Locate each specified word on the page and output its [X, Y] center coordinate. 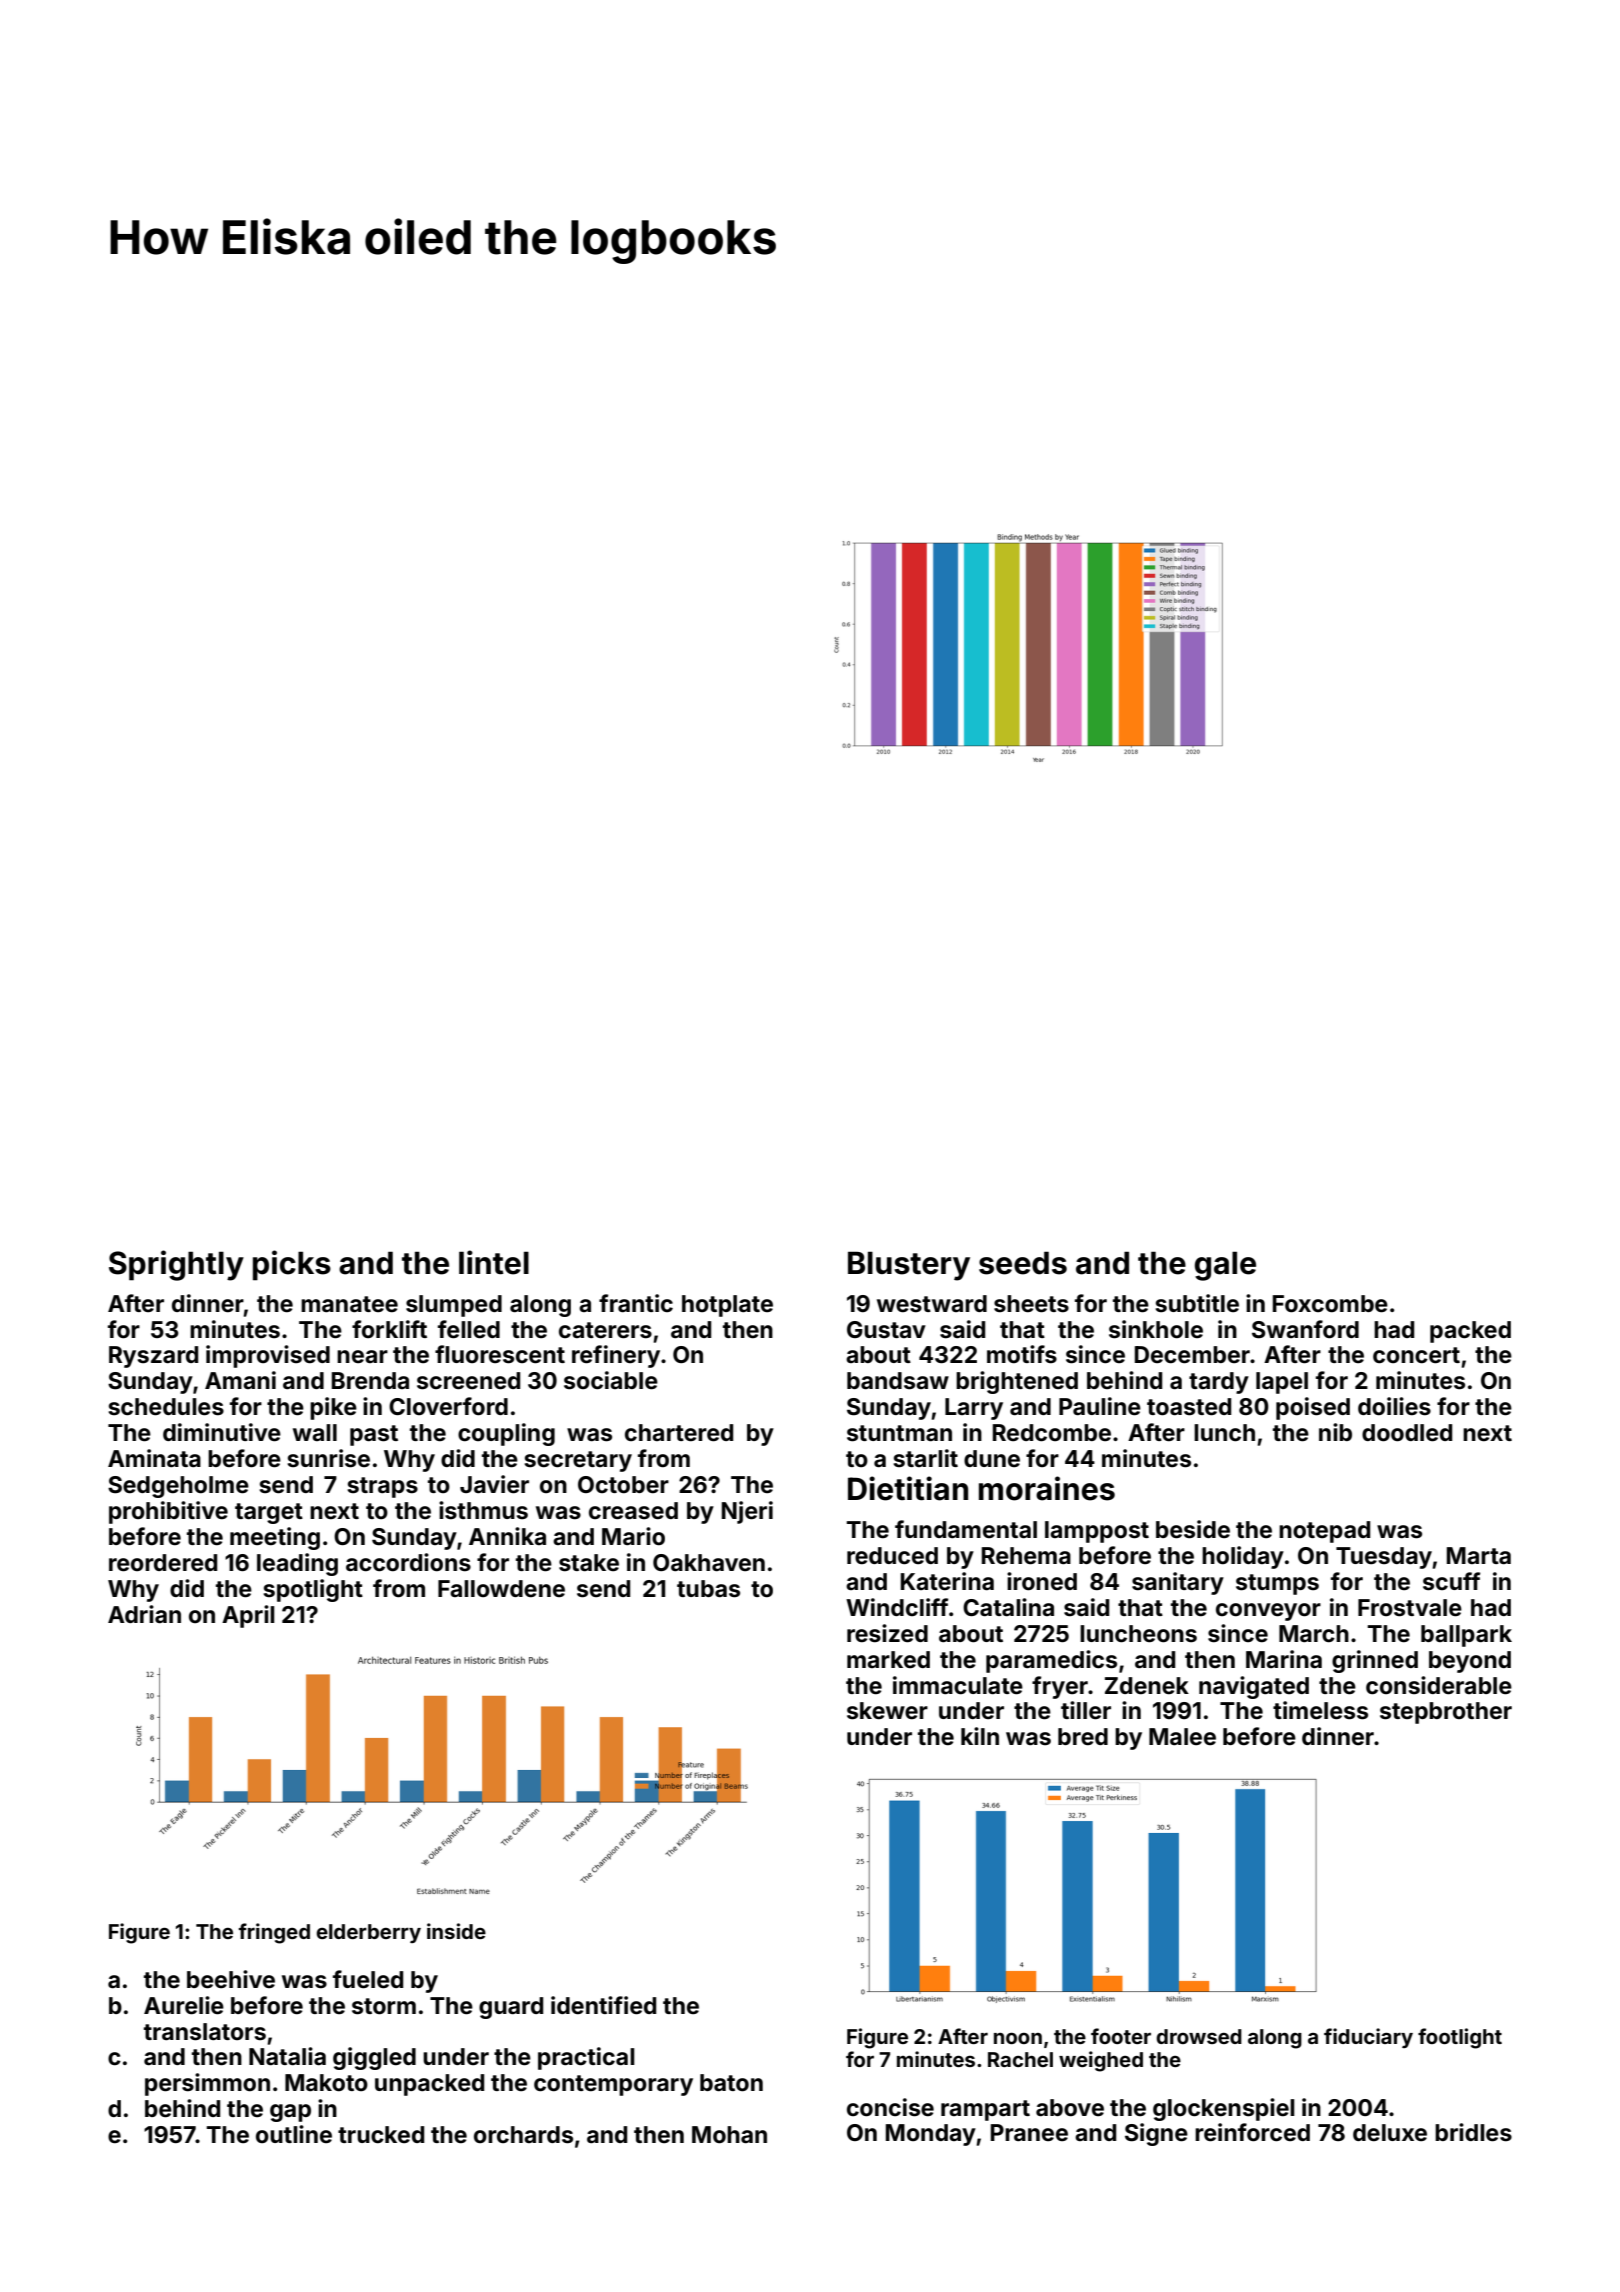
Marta [1479, 1555]
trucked [381, 2135]
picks [292, 1265]
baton [731, 2083]
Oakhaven [709, 1563]
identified [603, 2005]
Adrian [144, 1614]
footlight [1460, 2038]
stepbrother [1446, 1713]
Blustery [909, 1266]
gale [1225, 1266]
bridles [1473, 2132]
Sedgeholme [178, 1487]
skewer [887, 1711]
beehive [231, 1979]
